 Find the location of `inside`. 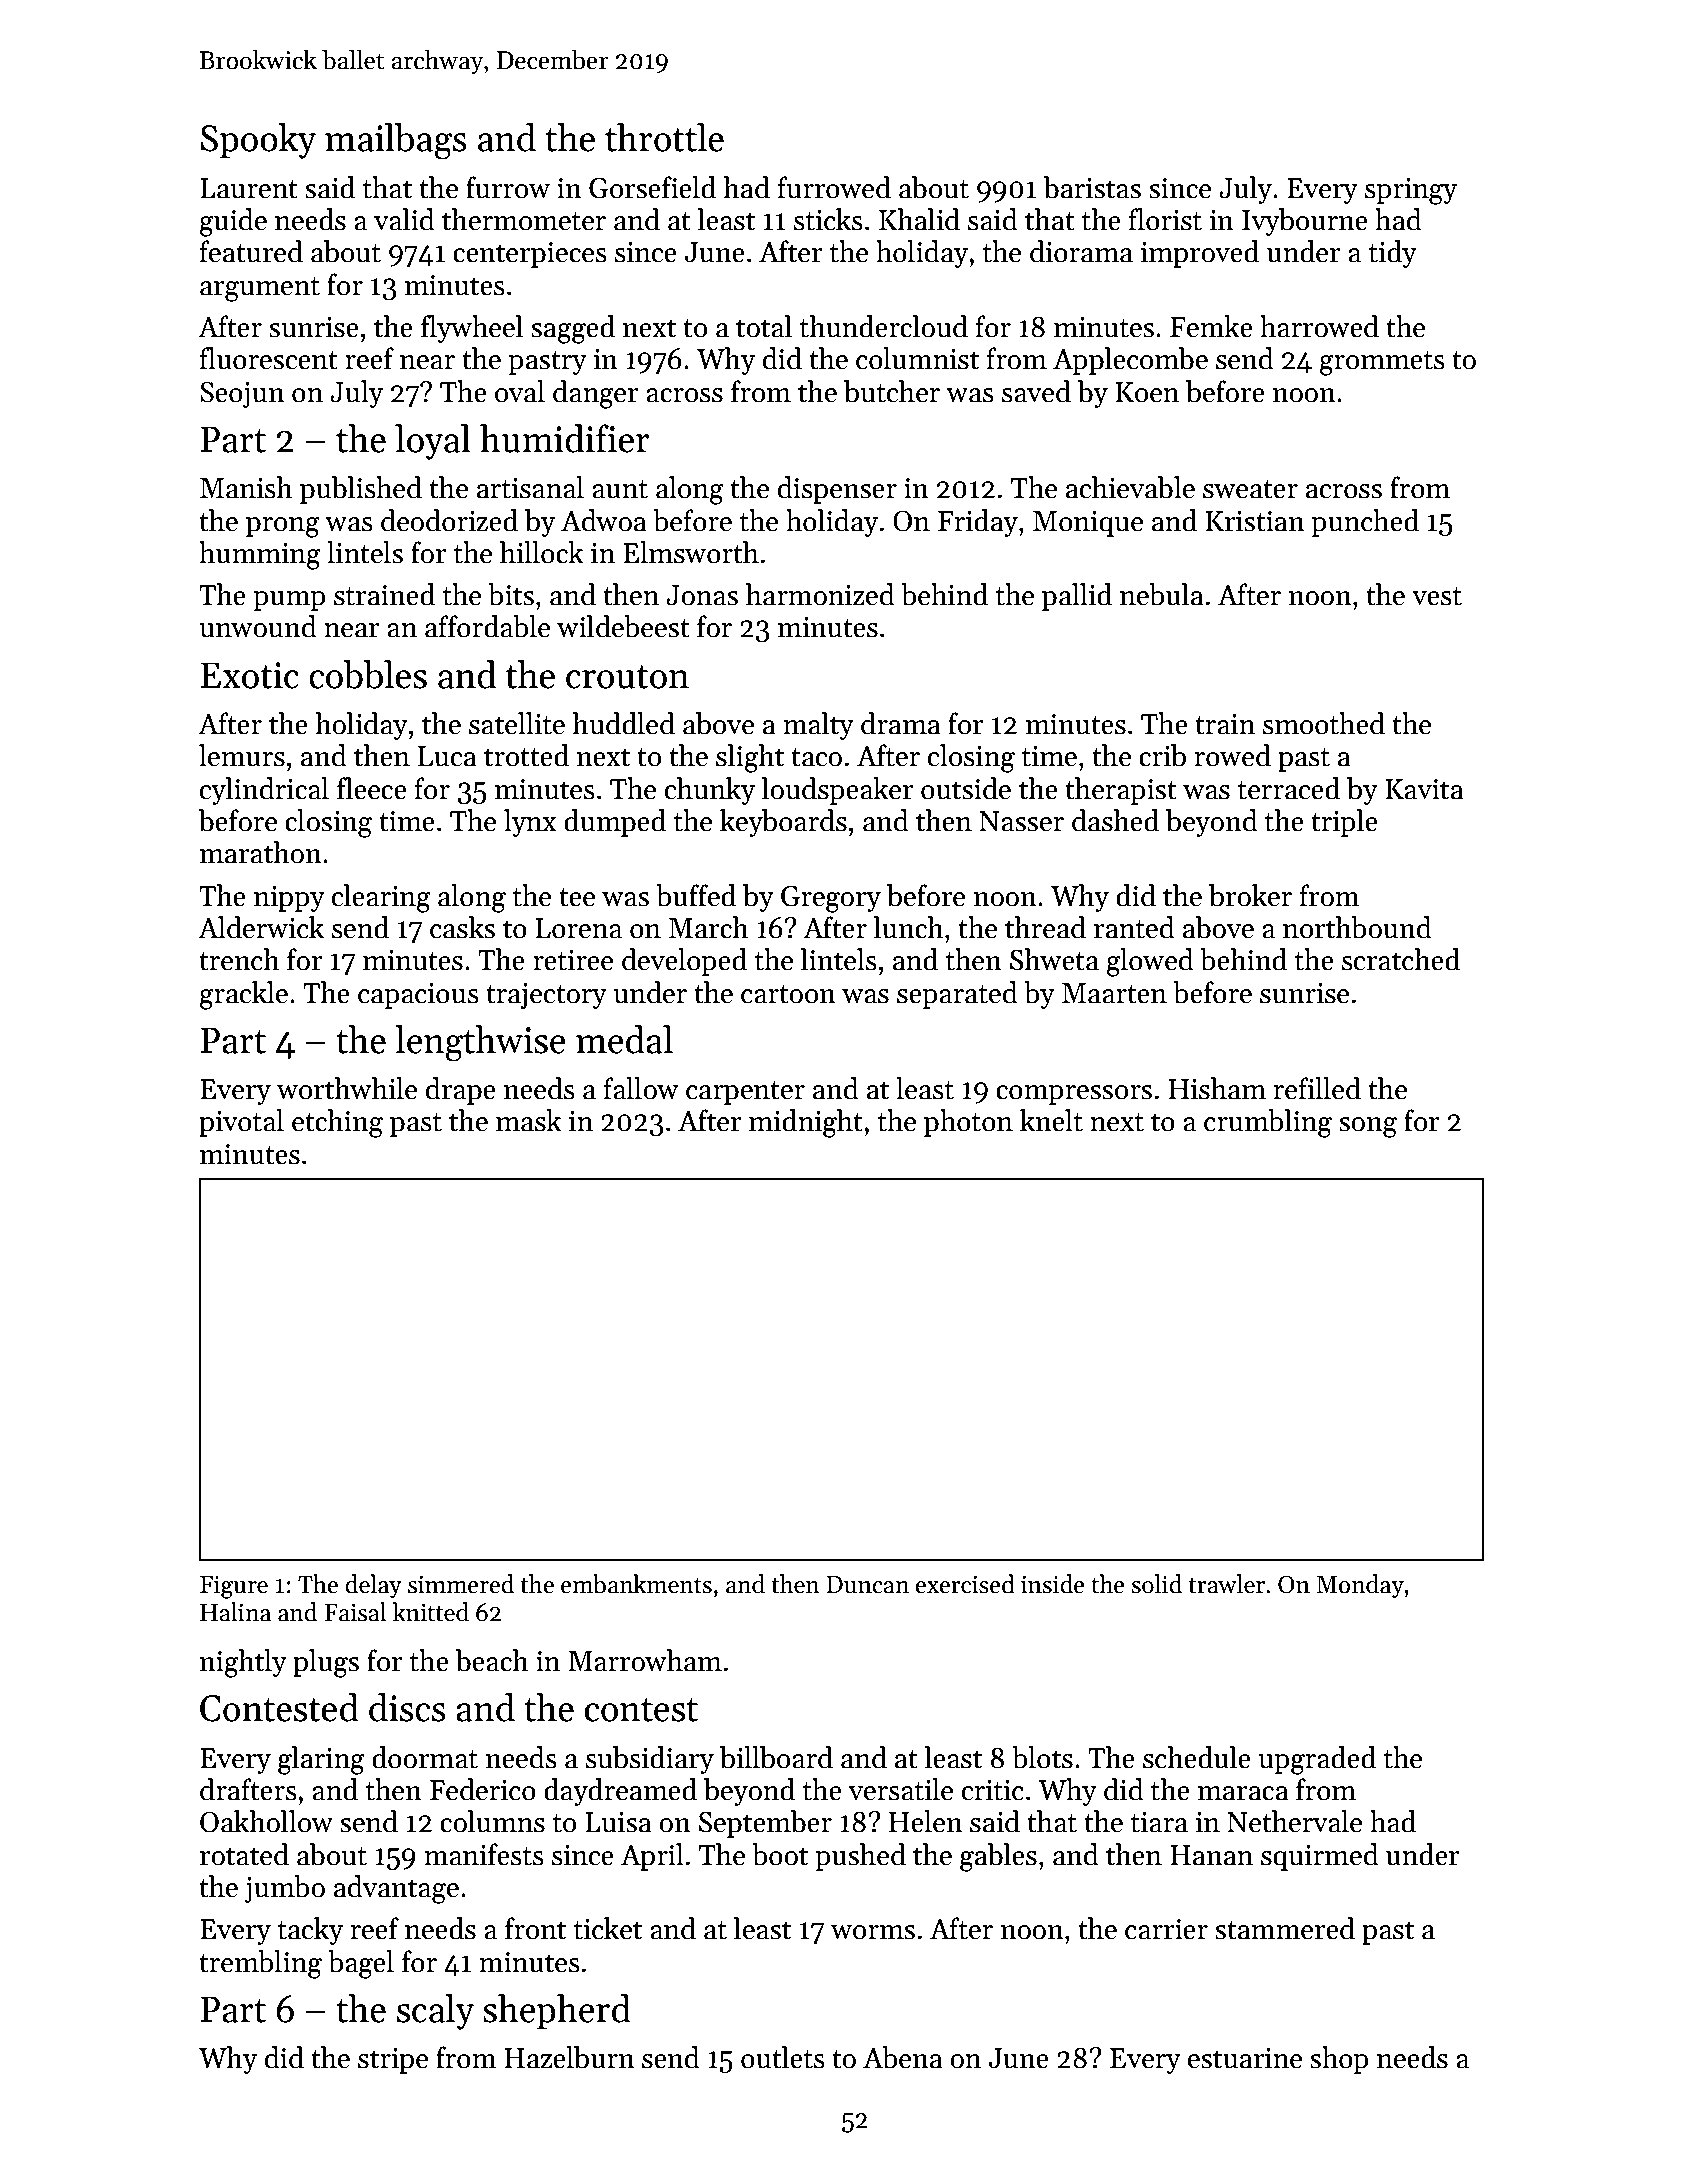

inside is located at coordinates (1053, 1584).
